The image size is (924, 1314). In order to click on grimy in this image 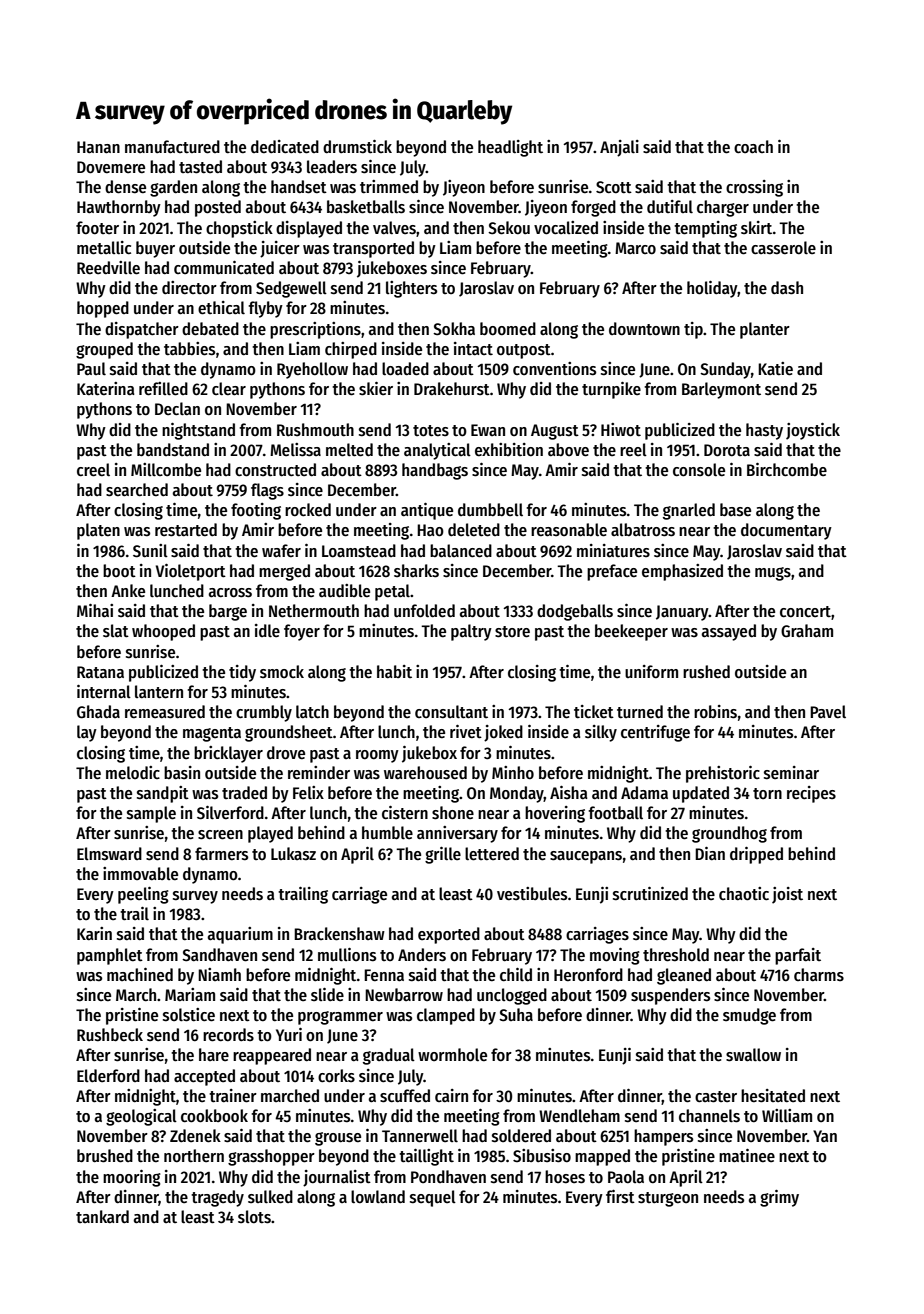, I will do `click(779, 1198)`.
